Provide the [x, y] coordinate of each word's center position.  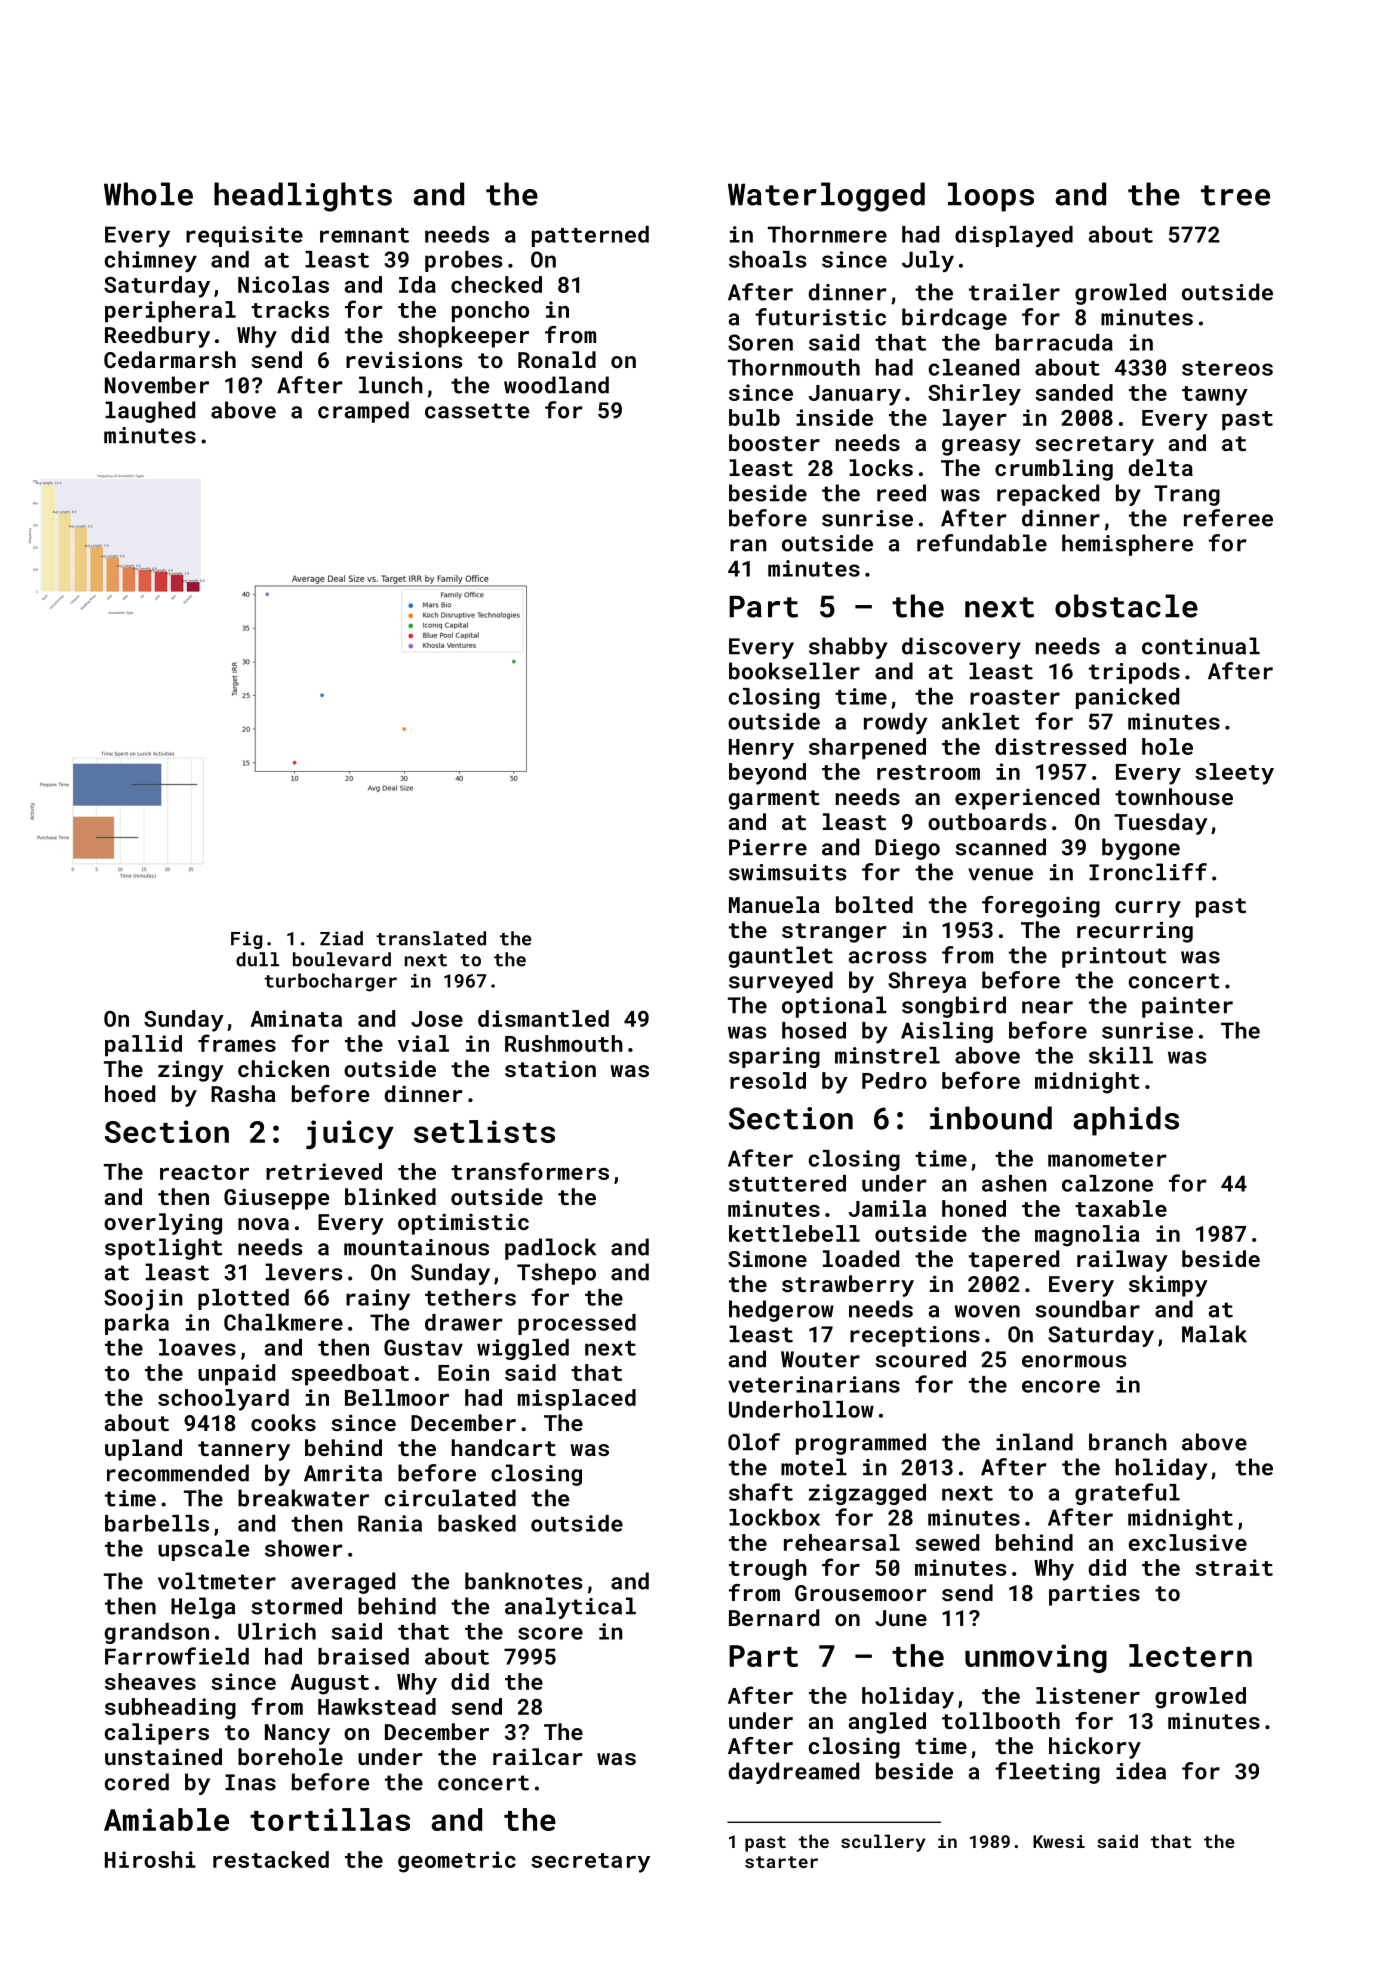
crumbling [1054, 470]
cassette [477, 411]
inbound [991, 1118]
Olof [754, 1442]
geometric [457, 1862]
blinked [390, 1196]
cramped [363, 412]
